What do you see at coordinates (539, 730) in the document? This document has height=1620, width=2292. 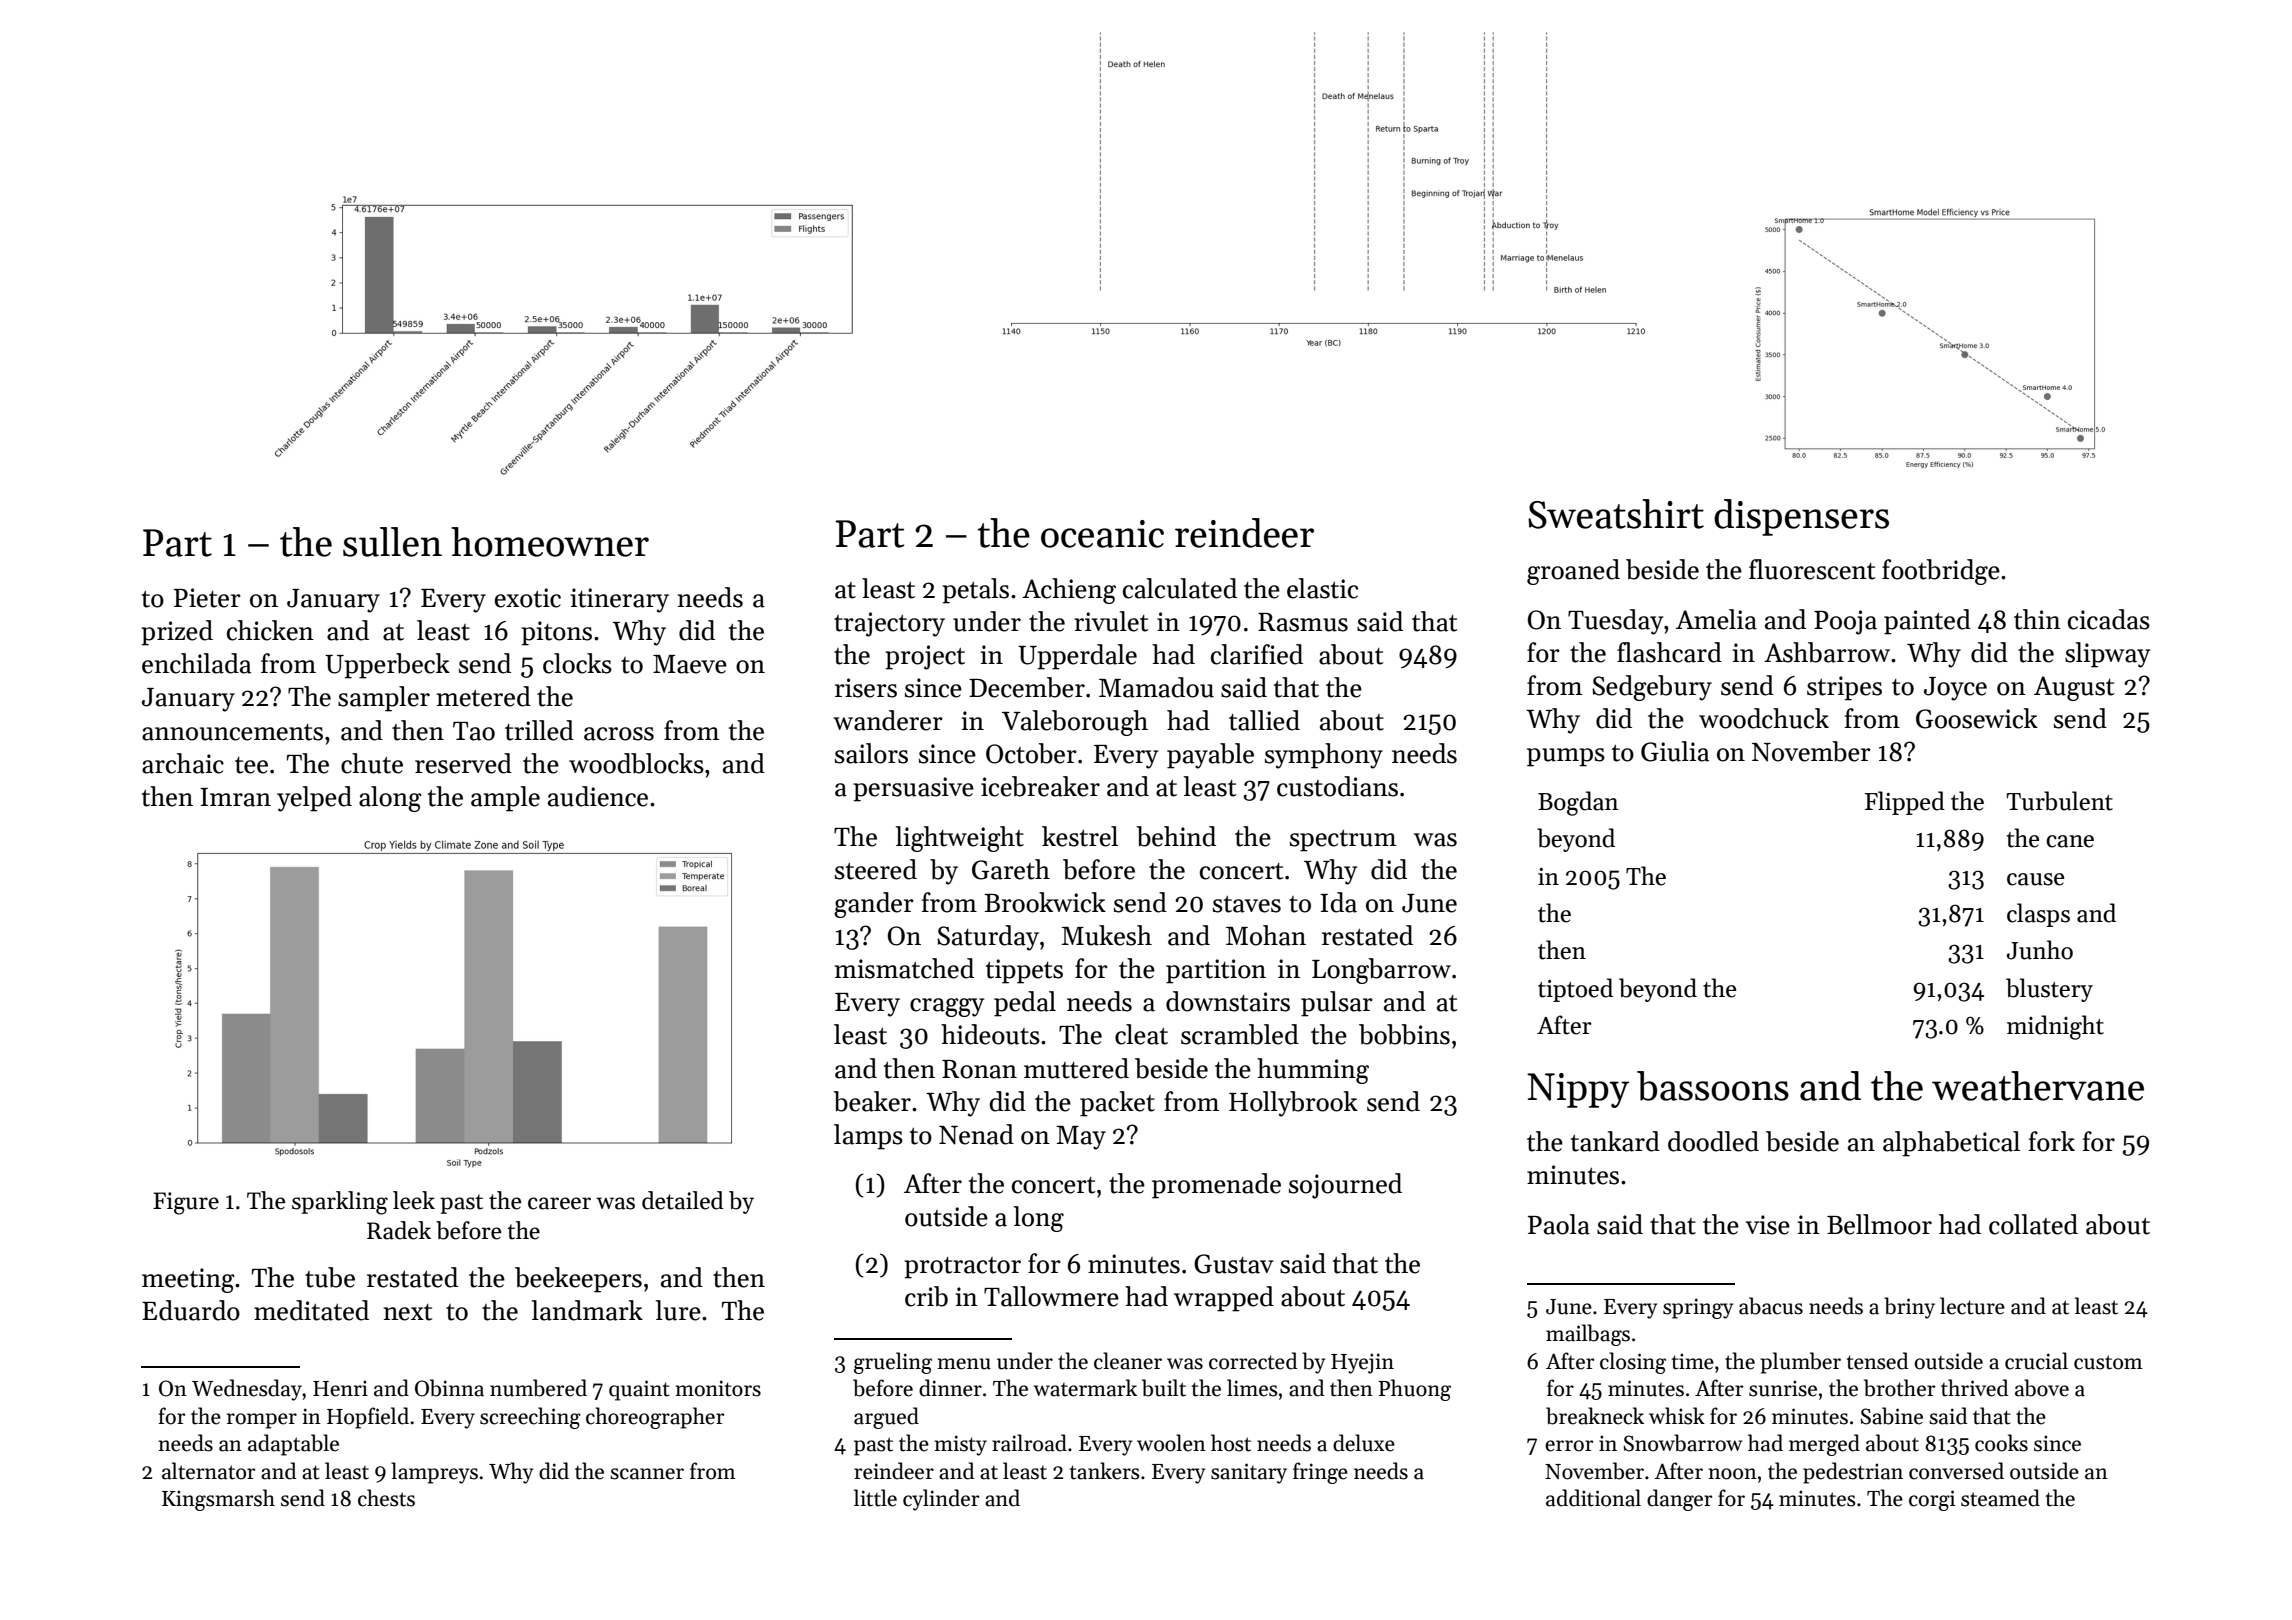 I see `trilled` at bounding box center [539, 730].
